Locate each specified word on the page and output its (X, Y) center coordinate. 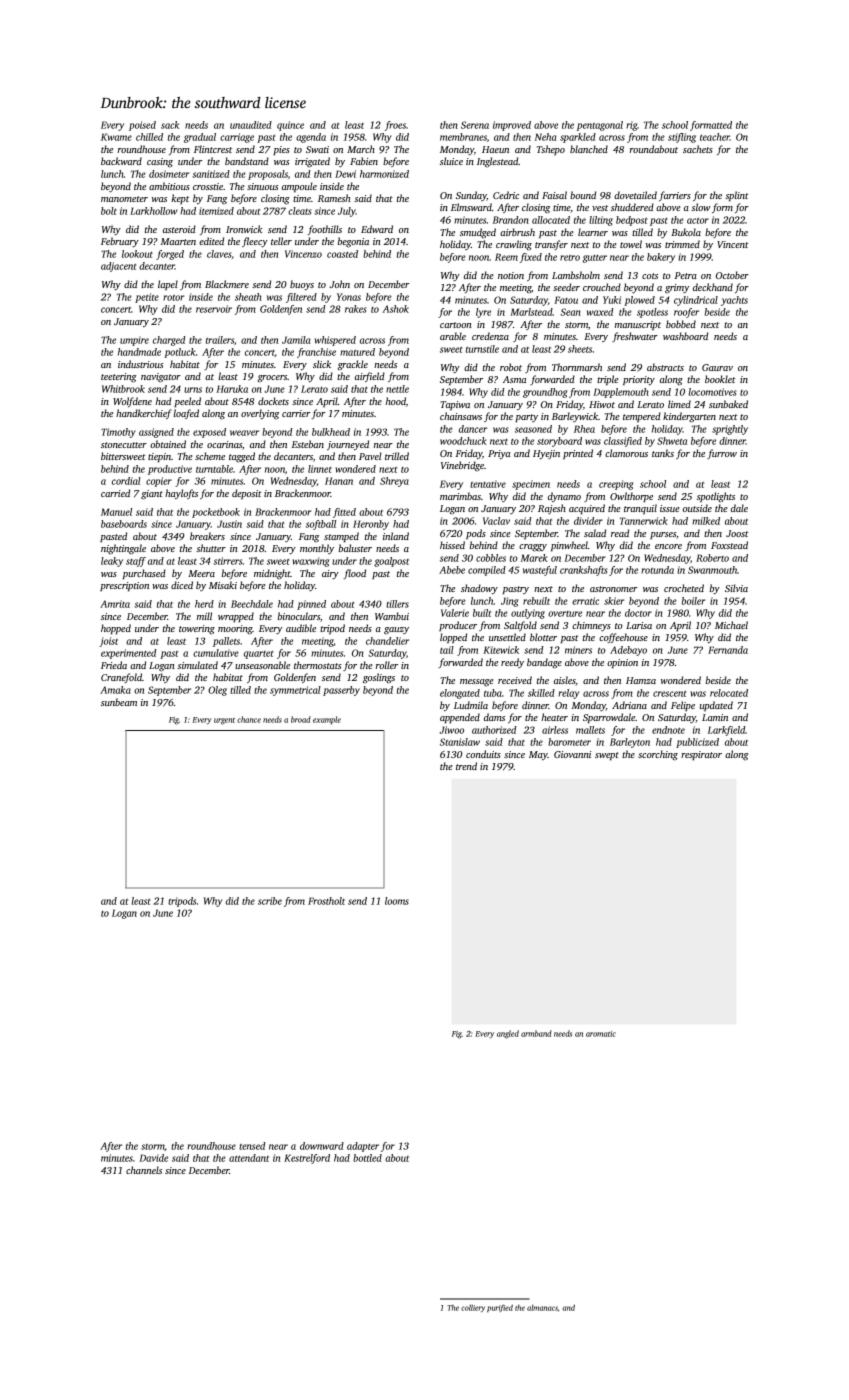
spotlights (716, 497)
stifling (682, 138)
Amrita (115, 604)
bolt (109, 211)
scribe (270, 901)
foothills (324, 230)
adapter (363, 1147)
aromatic (601, 1034)
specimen (531, 485)
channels (144, 1170)
